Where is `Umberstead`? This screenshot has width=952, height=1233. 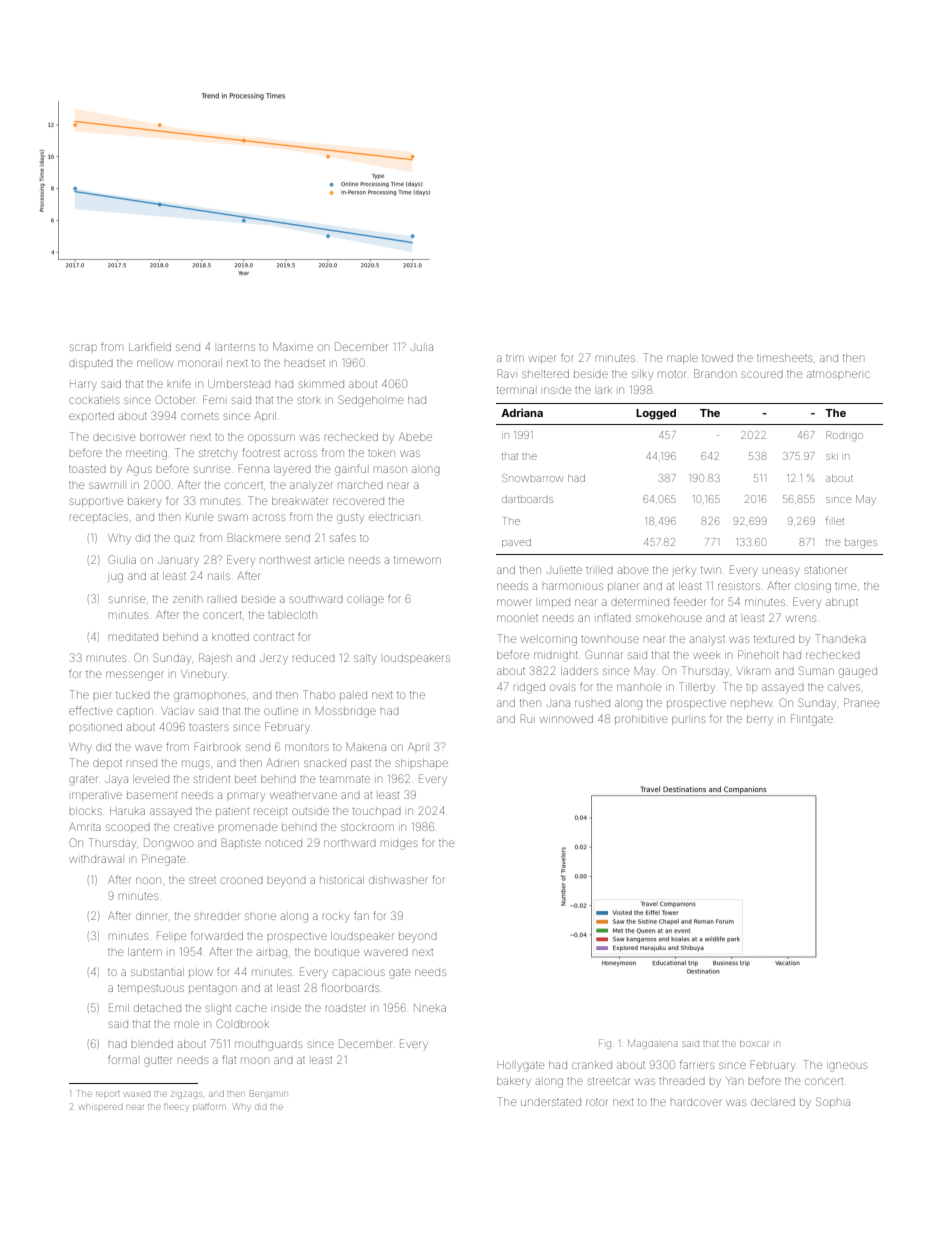
Umberstead is located at coordinates (239, 384).
